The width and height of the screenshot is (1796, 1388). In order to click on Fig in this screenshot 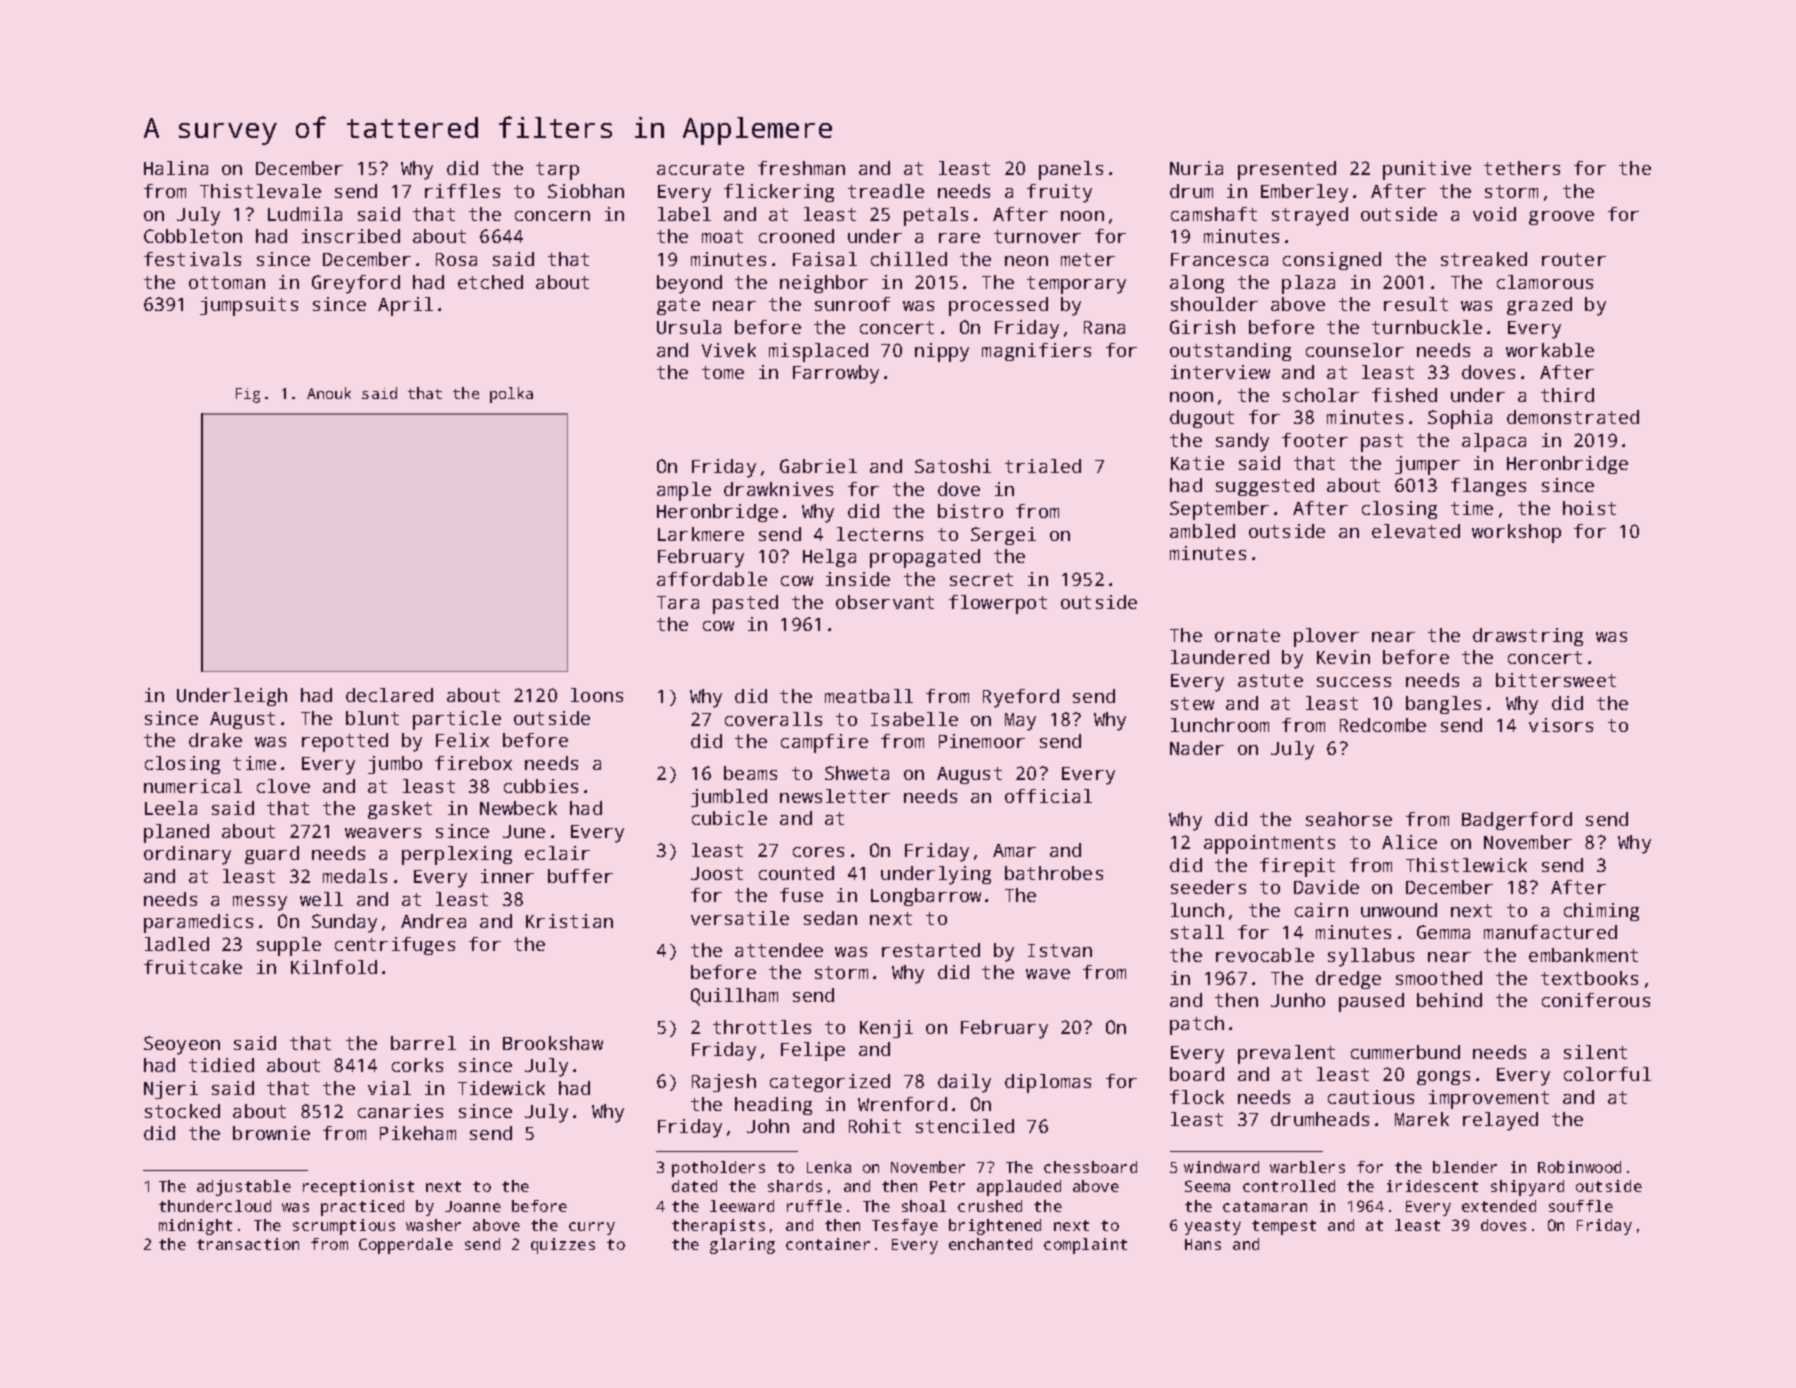, I will do `click(248, 395)`.
